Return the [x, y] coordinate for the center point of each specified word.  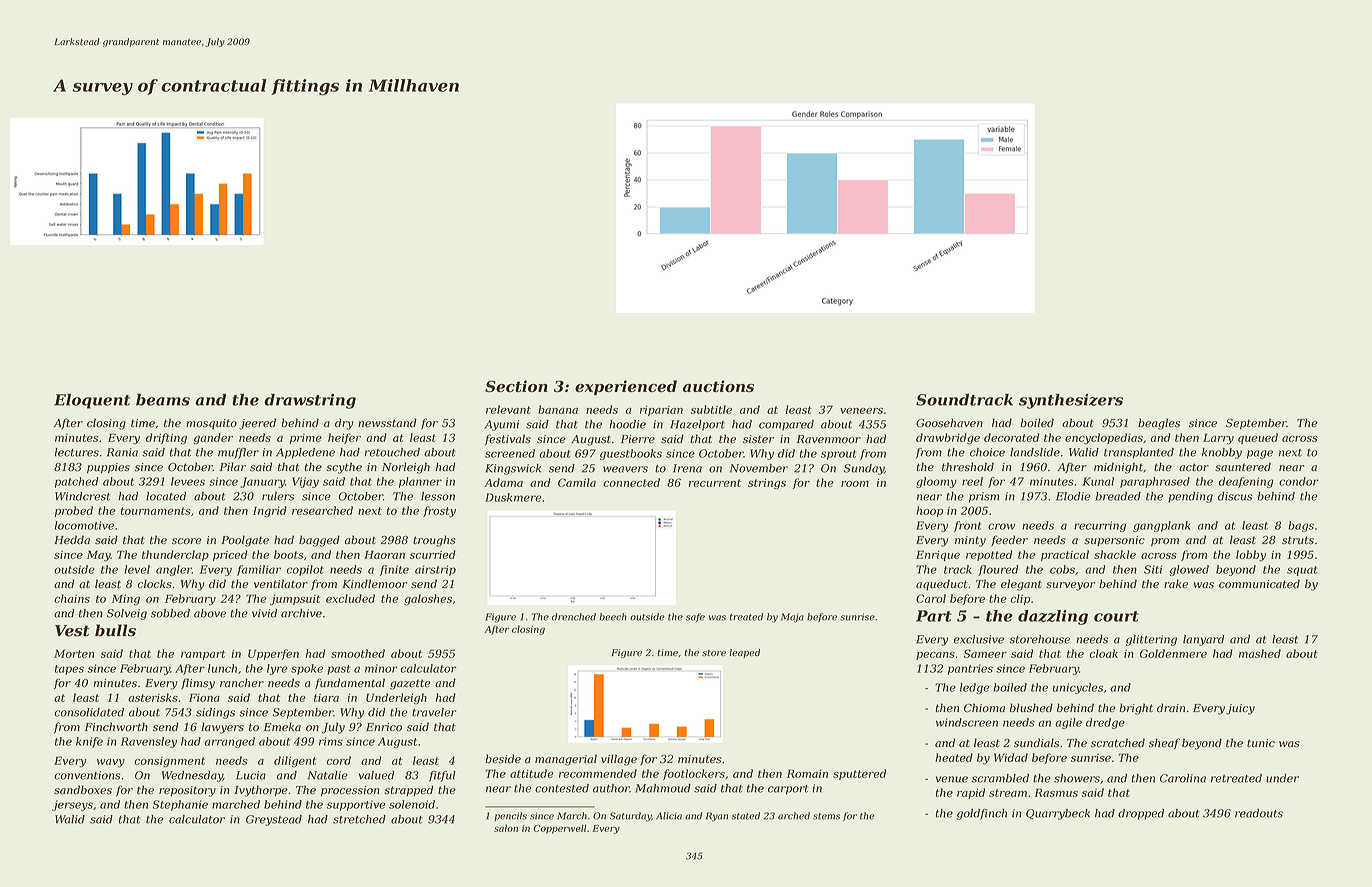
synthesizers [1071, 401]
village [619, 760]
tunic [1261, 743]
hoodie [627, 424]
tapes [69, 670]
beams [163, 400]
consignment [169, 762]
